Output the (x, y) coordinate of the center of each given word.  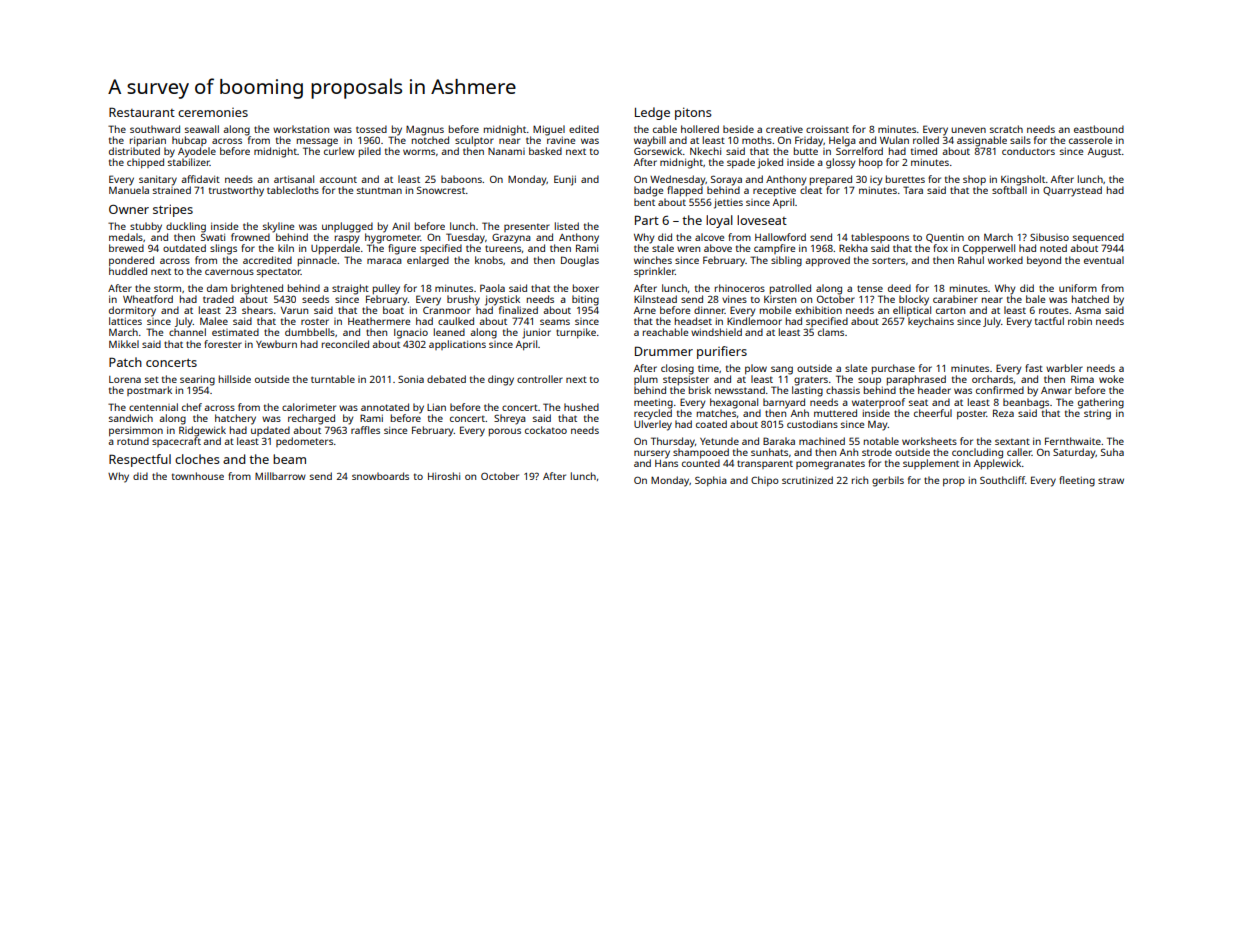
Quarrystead (1072, 191)
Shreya (510, 419)
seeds (315, 299)
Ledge (652, 113)
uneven (968, 130)
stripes (173, 210)
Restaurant (142, 112)
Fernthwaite (1073, 441)
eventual (1104, 260)
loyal (719, 221)
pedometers (304, 442)
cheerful (933, 413)
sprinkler (654, 272)
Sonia (411, 379)
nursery (652, 454)
